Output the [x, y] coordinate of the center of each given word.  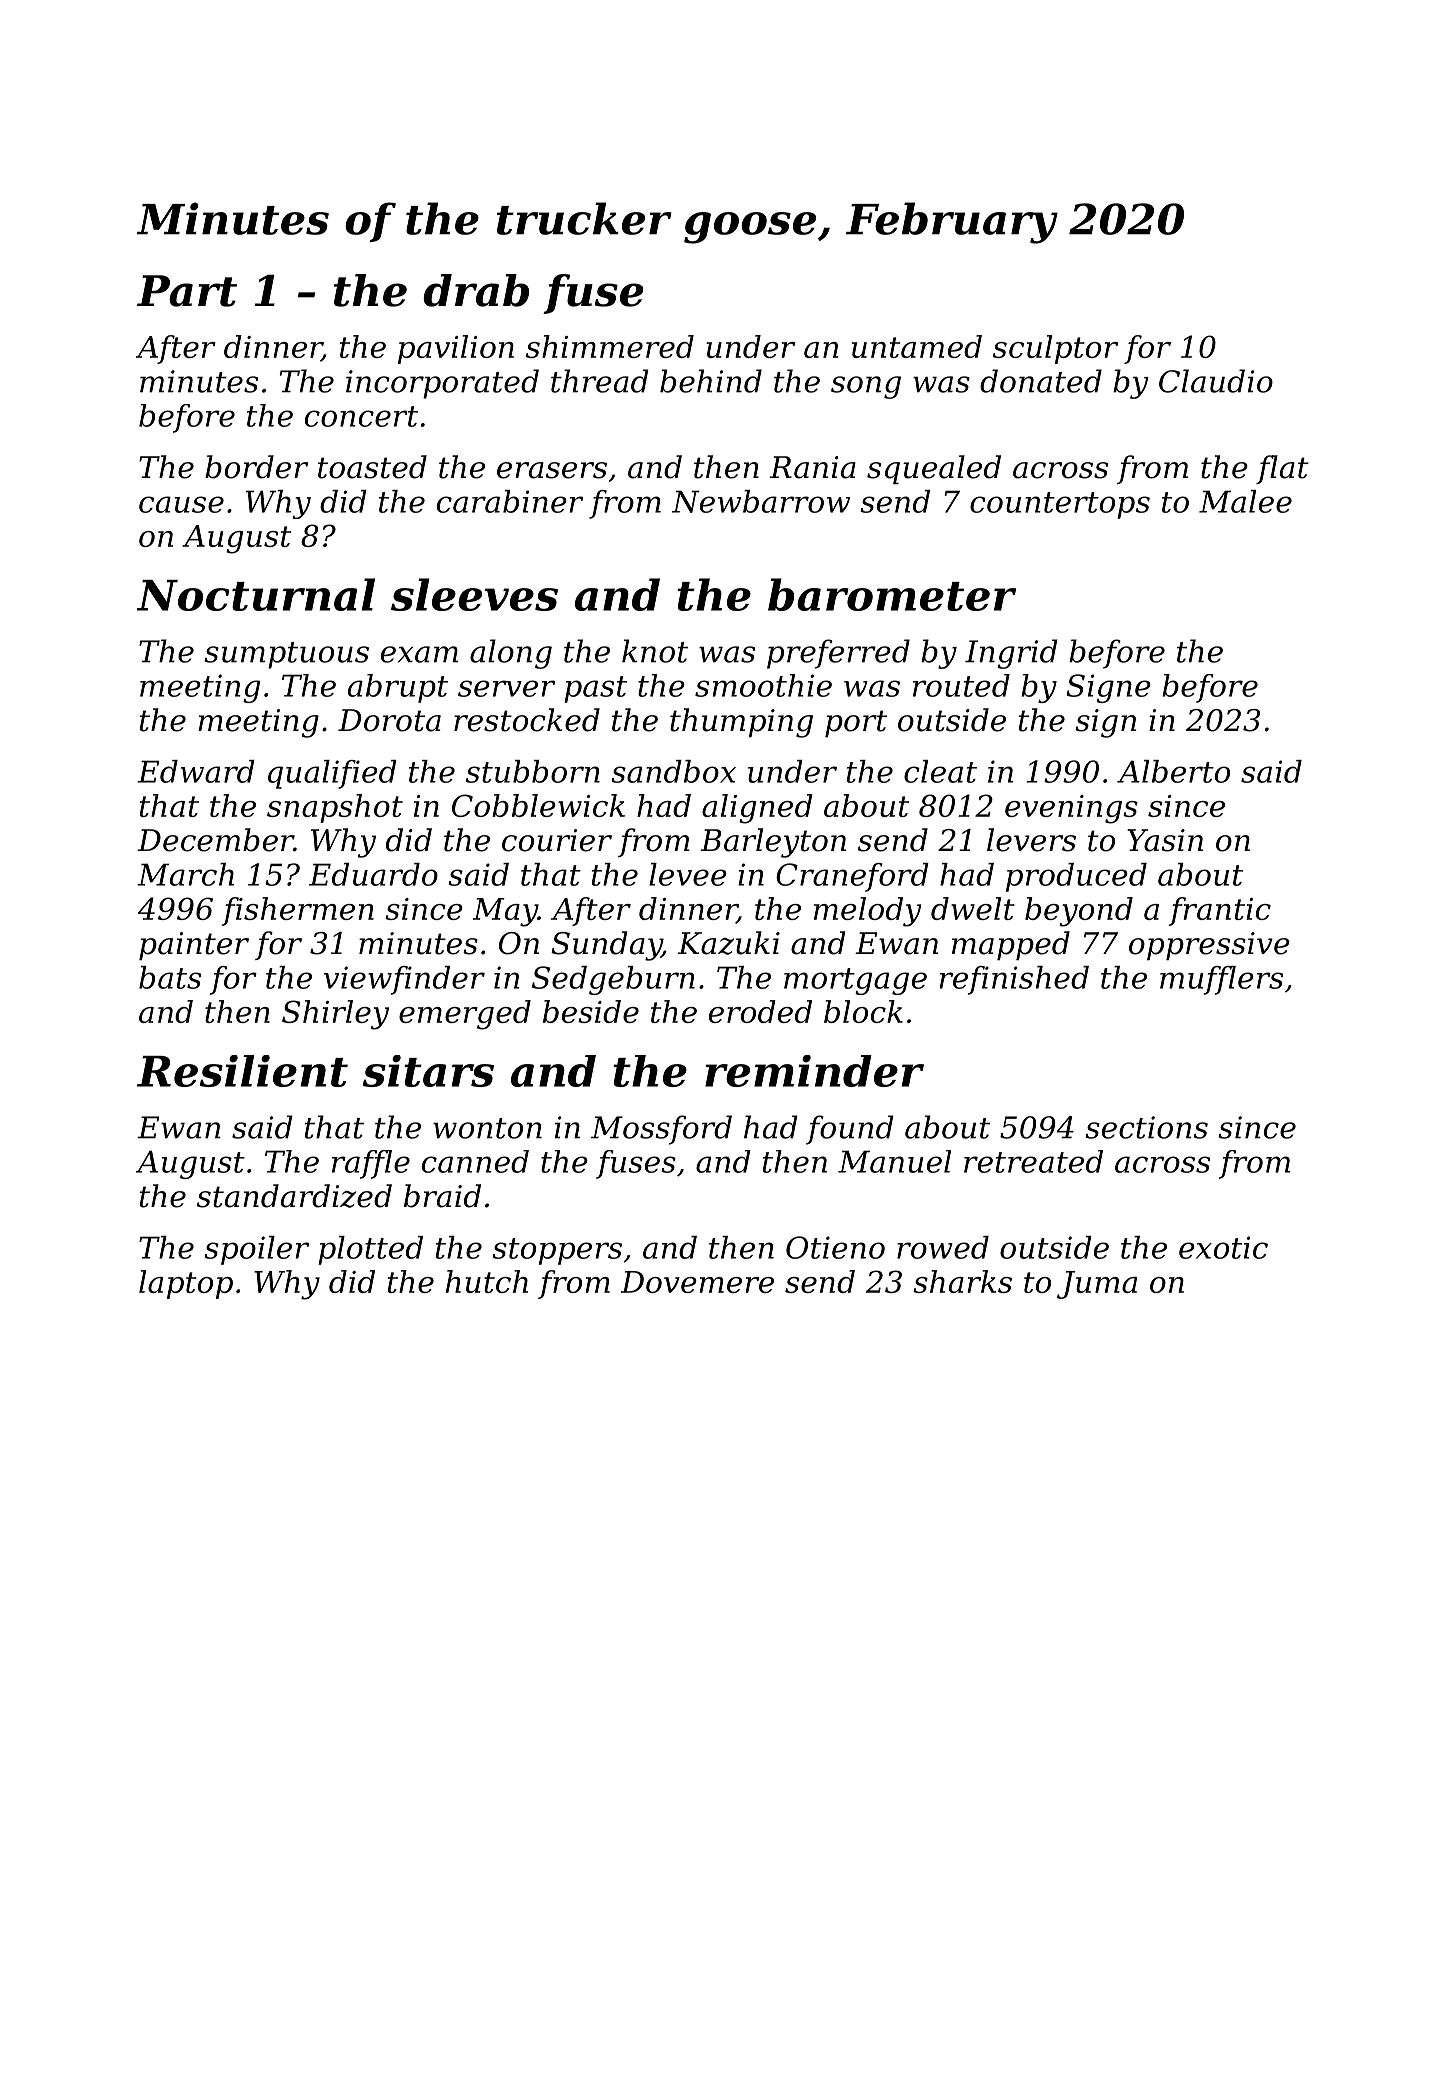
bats [170, 977]
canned [475, 1161]
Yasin [1165, 840]
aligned [757, 809]
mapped [1011, 945]
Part [187, 291]
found [849, 1130]
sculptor [1055, 349]
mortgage [855, 981]
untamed [917, 346]
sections [1146, 1127]
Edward [196, 771]
